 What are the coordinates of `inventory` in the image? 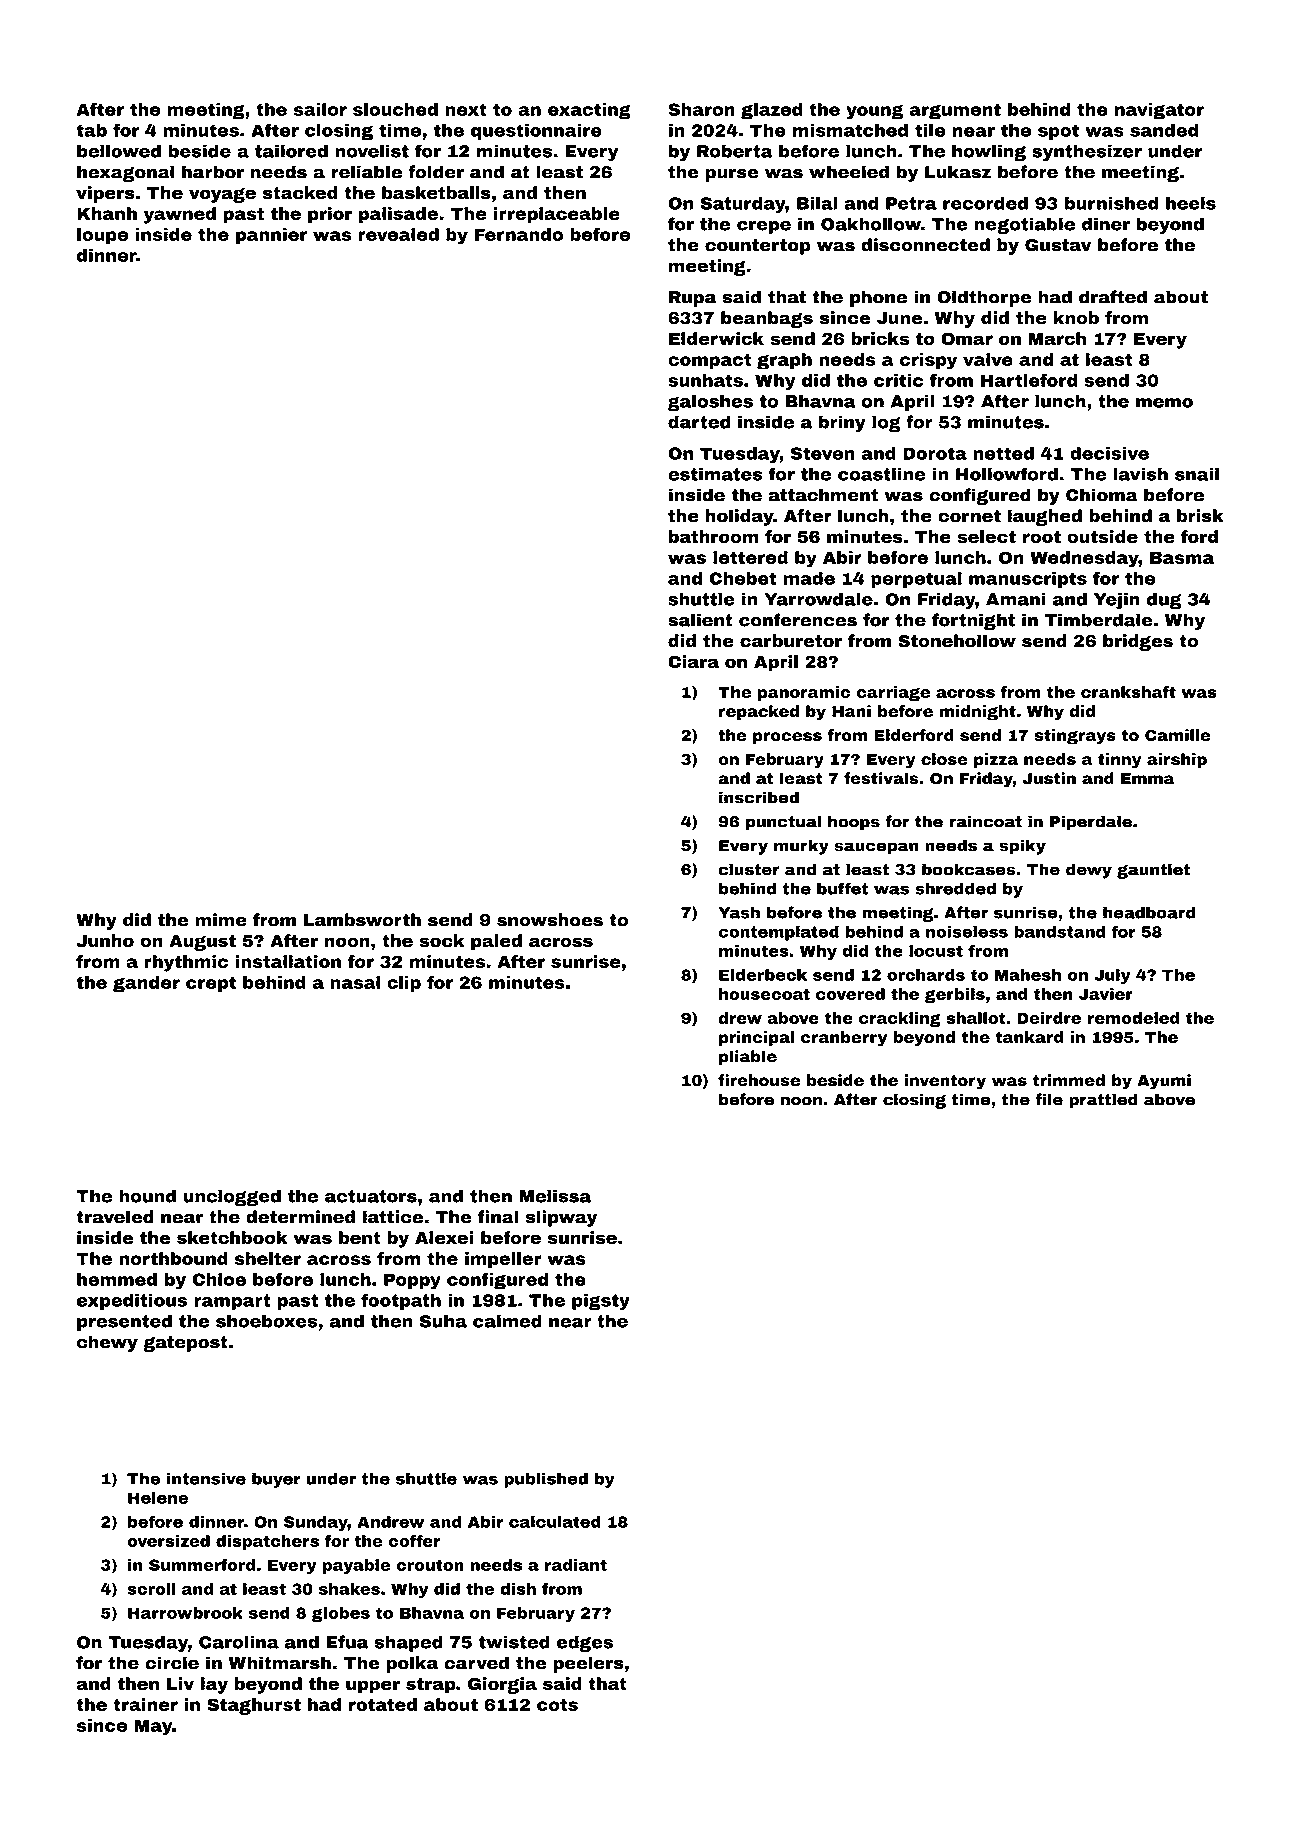 It's located at (945, 1082).
